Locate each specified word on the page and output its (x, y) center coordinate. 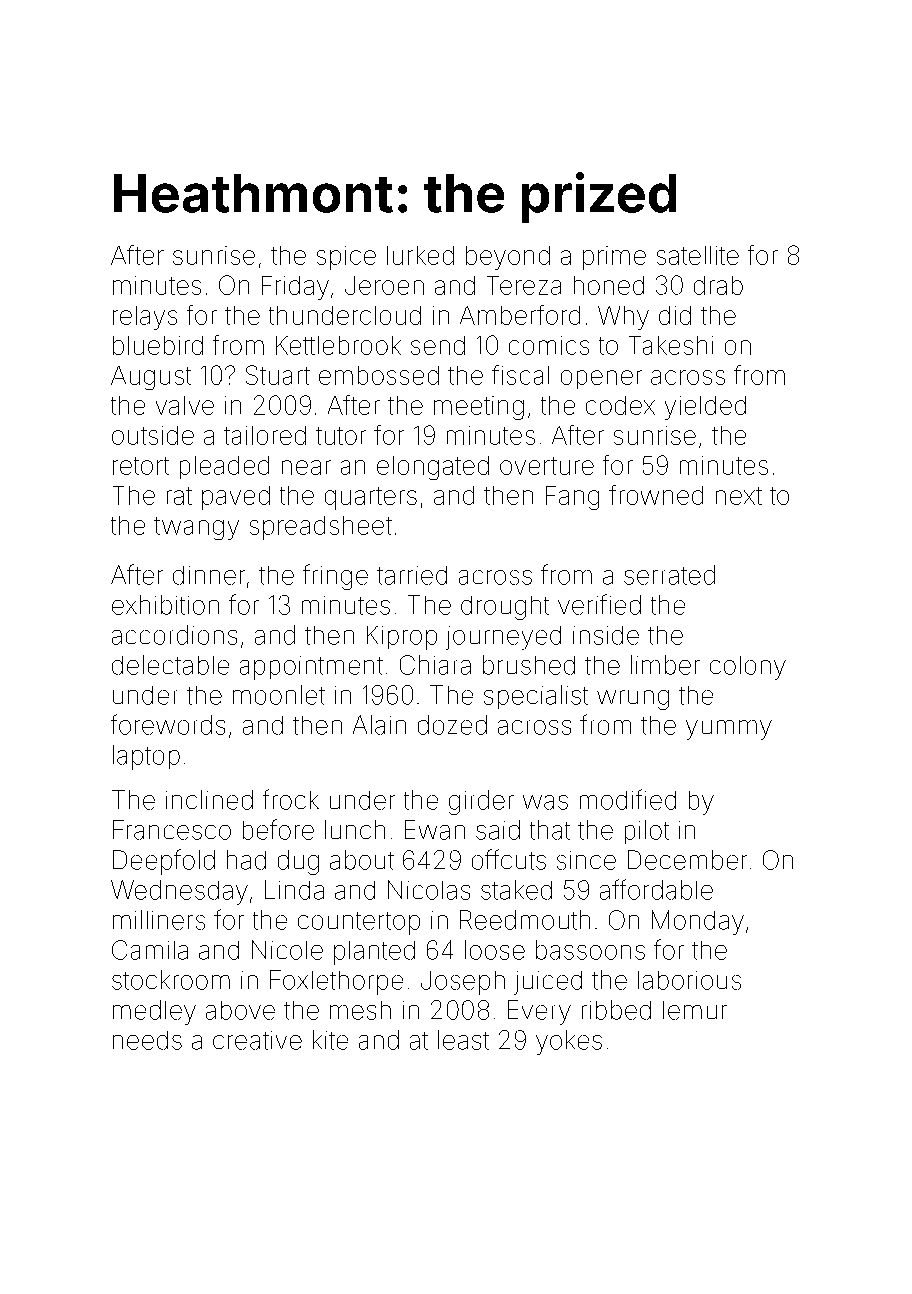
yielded (705, 408)
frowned (656, 495)
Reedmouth (525, 920)
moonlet (279, 695)
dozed (452, 725)
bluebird (158, 345)
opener (601, 379)
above (240, 1010)
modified (628, 799)
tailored (265, 435)
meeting (479, 408)
